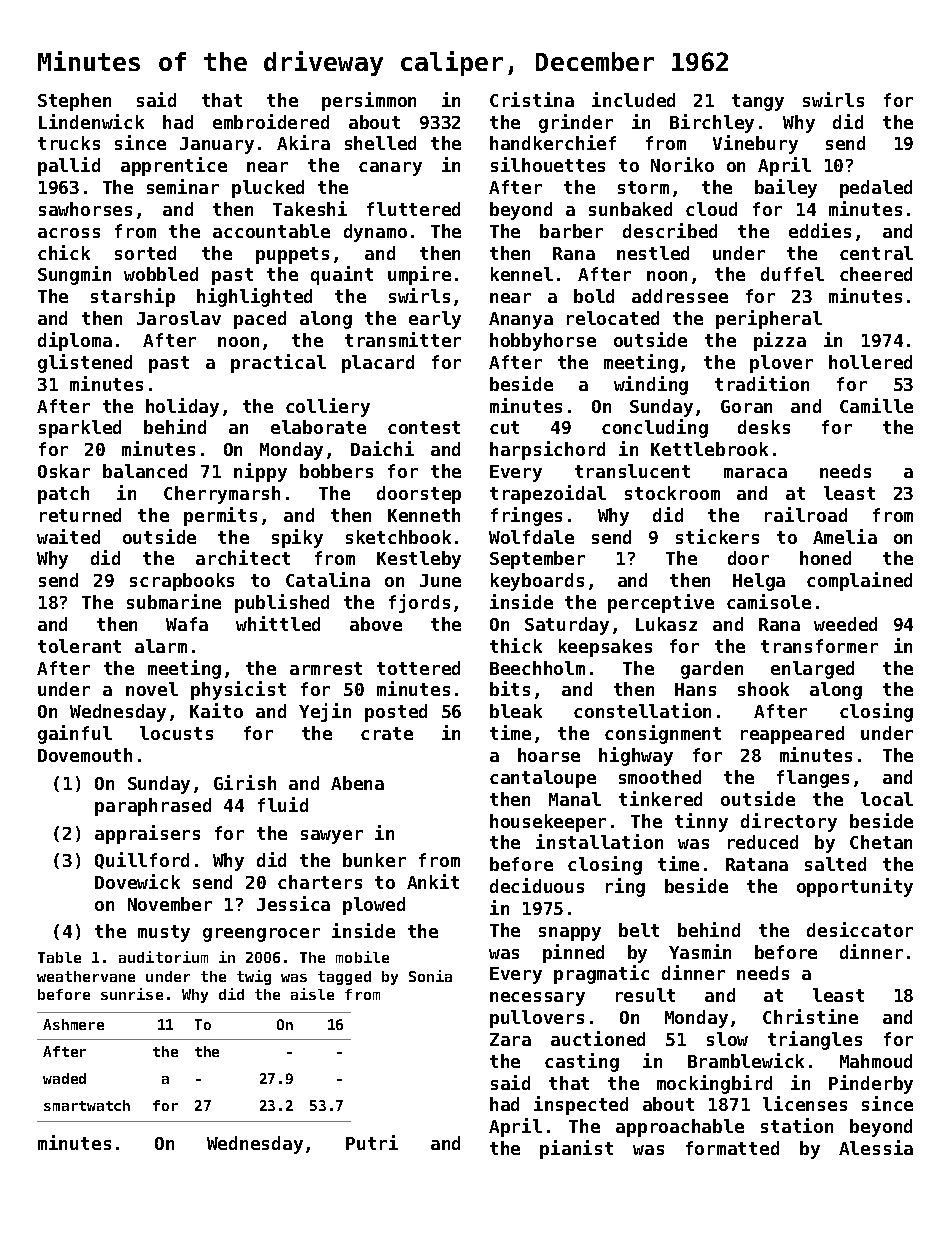 This image has height=1233, width=952. Describe the element at coordinates (147, 834) in the image. I see `appraisers` at that location.
